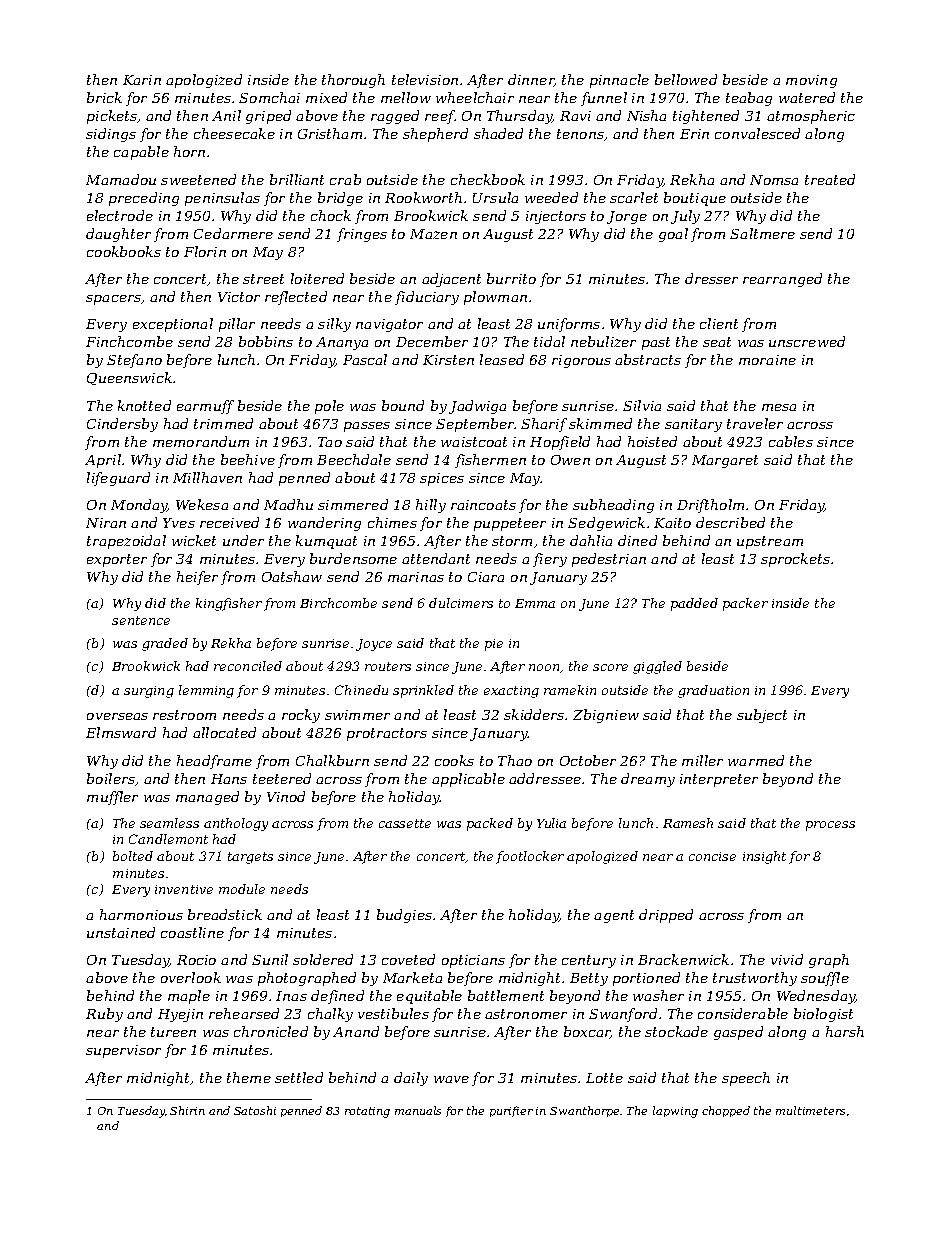  Describe the element at coordinates (387, 734) in the screenshot. I see `protractors` at that location.
